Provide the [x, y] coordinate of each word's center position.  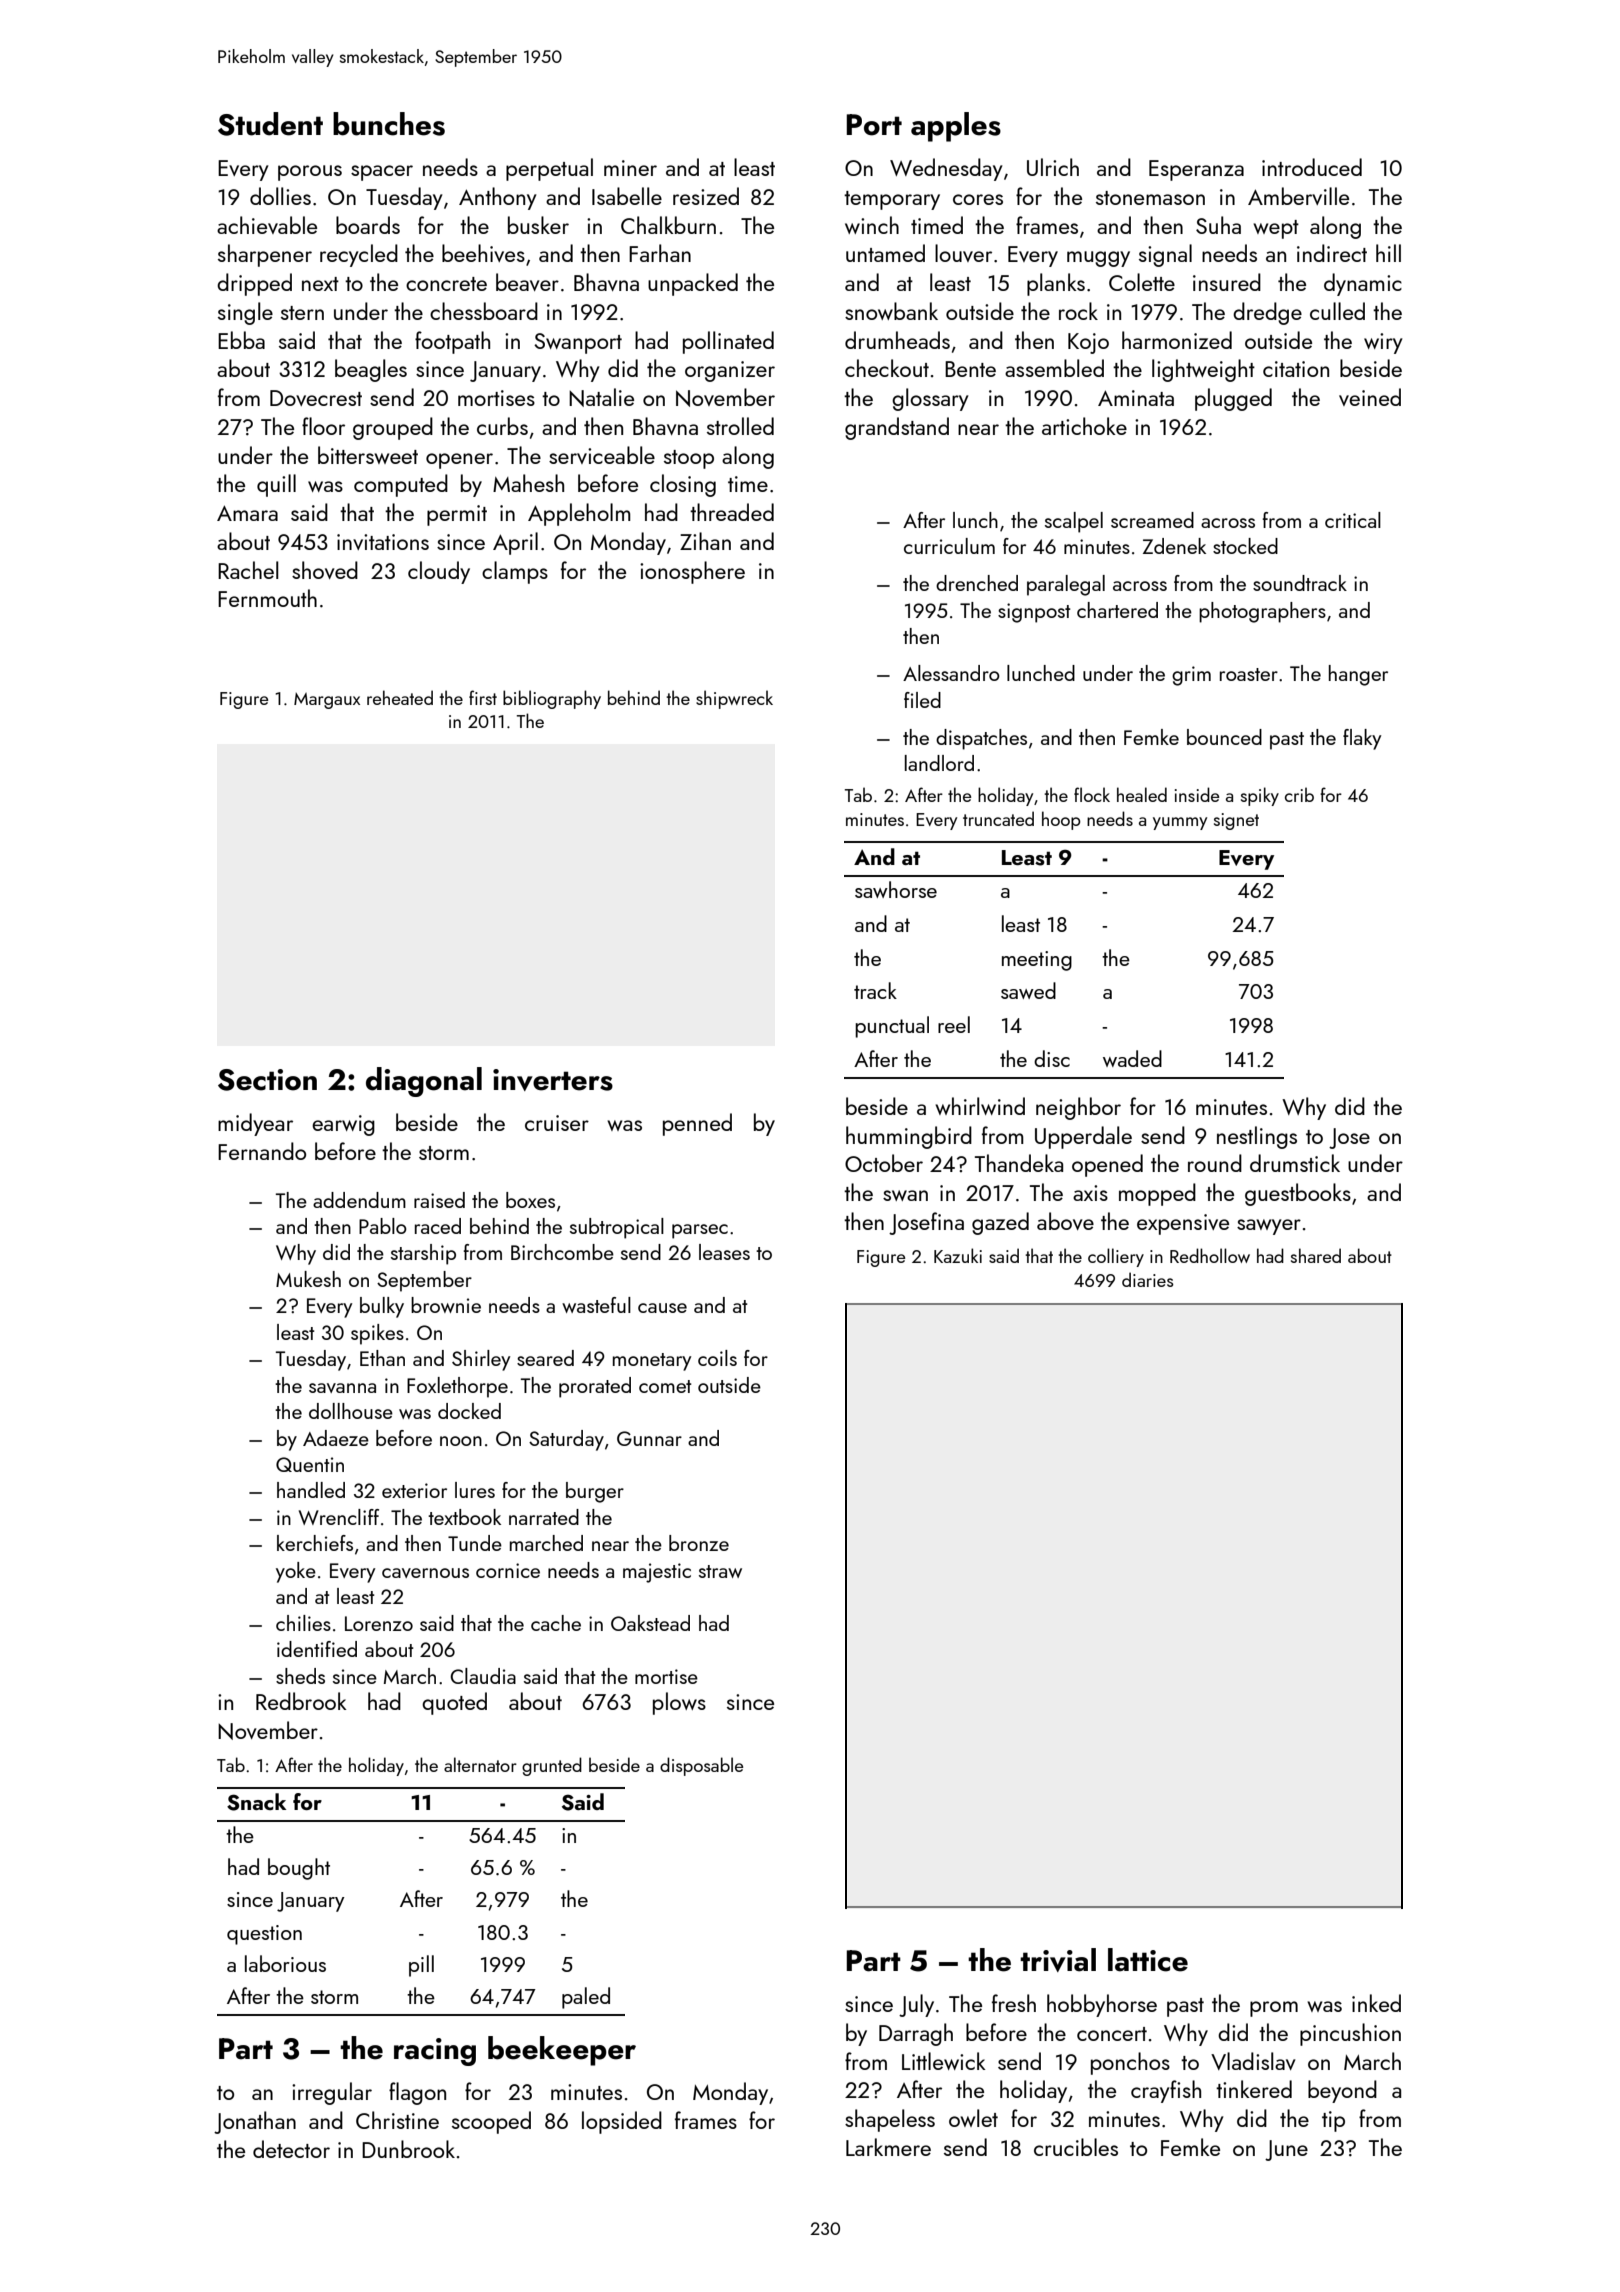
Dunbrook [408, 2149]
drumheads [897, 340]
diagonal [424, 1082]
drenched [977, 583]
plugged [1233, 399]
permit [457, 515]
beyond [1342, 2091]
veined [1370, 397]
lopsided [622, 2122]
